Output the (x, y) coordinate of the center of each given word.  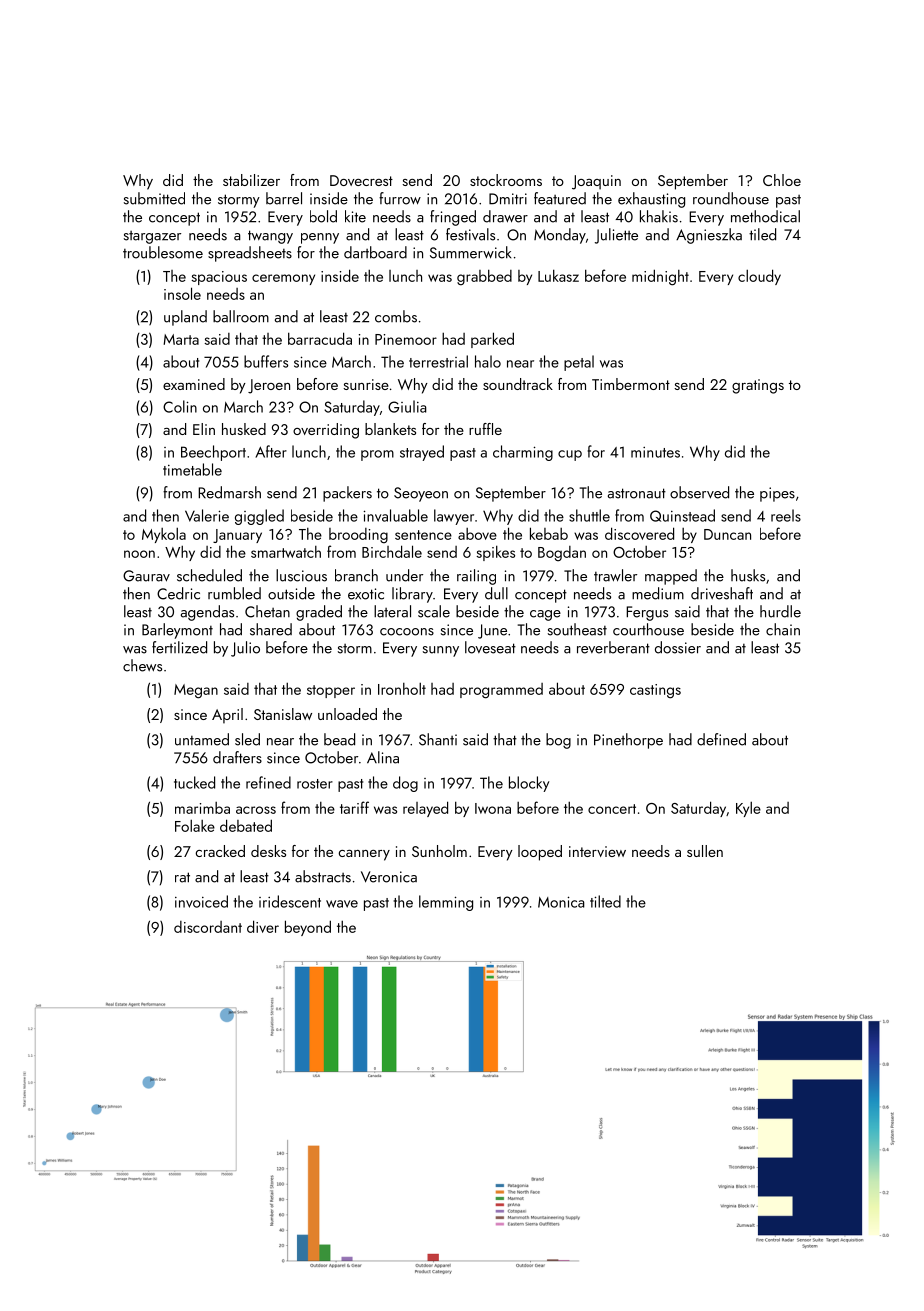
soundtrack (518, 384)
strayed (422, 453)
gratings (758, 386)
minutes (655, 452)
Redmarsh (229, 492)
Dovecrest (361, 180)
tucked (194, 782)
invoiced (201, 901)
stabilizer (251, 180)
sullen (705, 851)
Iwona (493, 808)
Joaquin (596, 182)
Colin (180, 406)
